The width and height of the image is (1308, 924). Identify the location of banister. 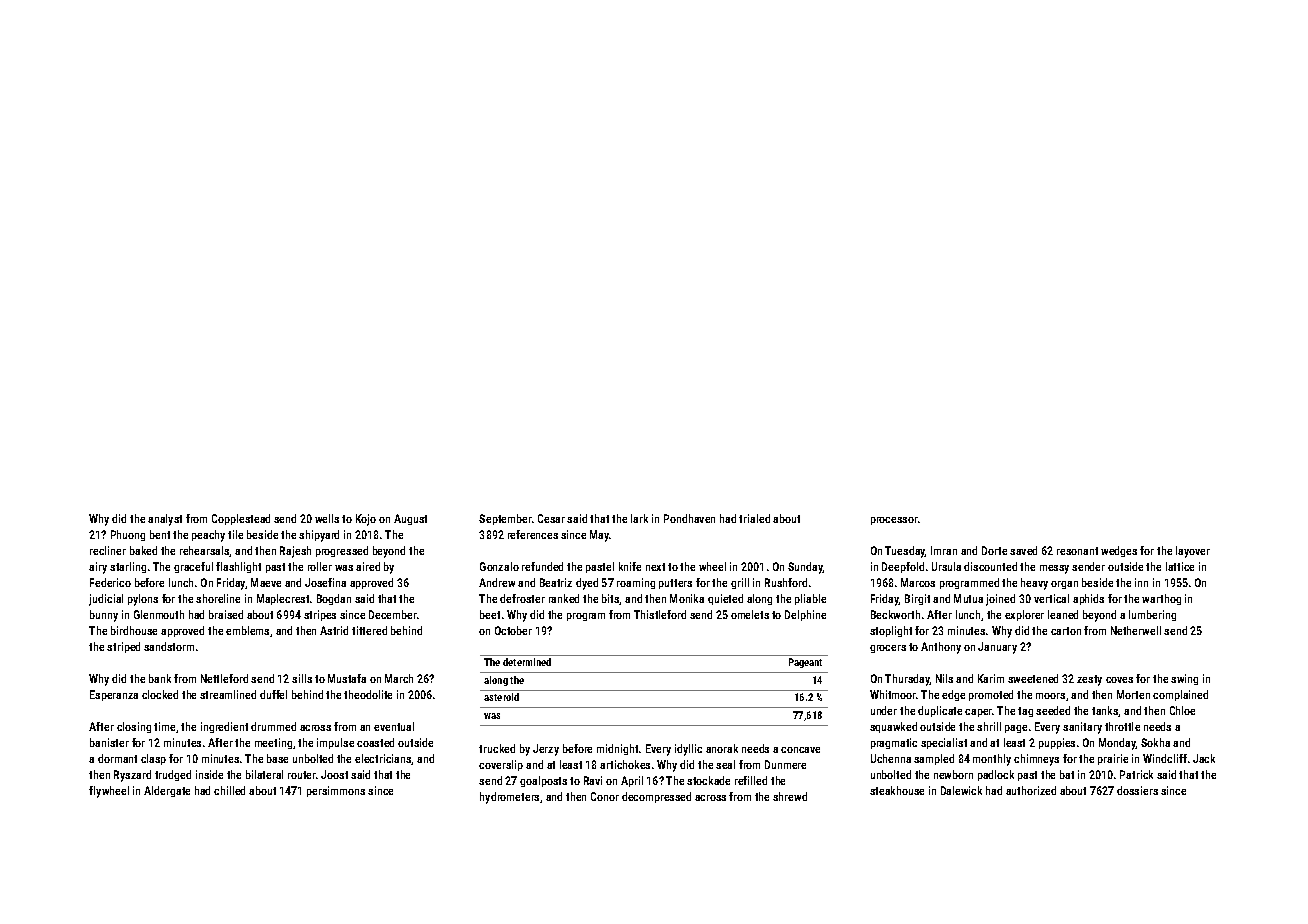
(109, 742).
